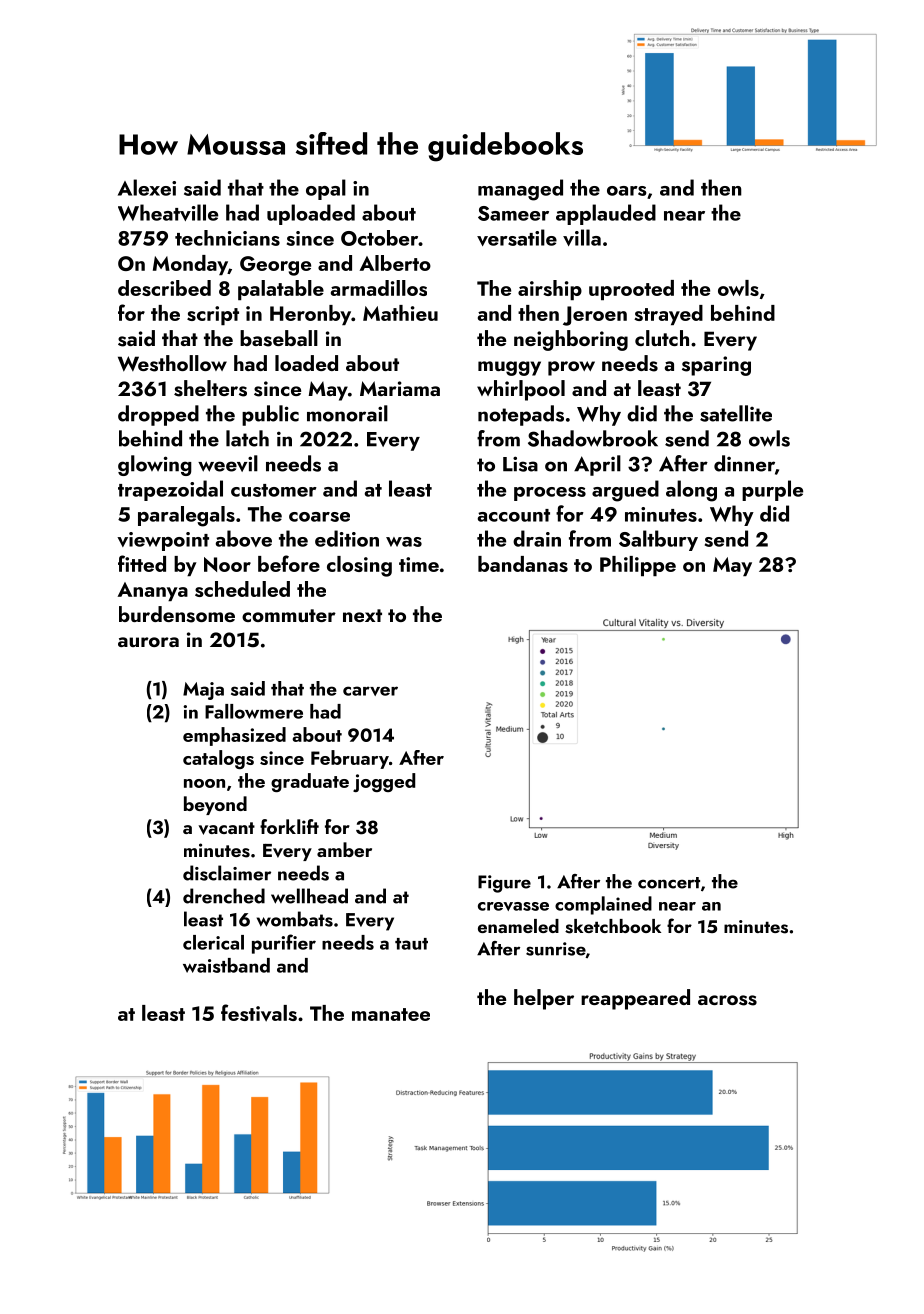 Image resolution: width=924 pixels, height=1314 pixels. Describe the element at coordinates (227, 873) in the image. I see `disclaimer` at that location.
